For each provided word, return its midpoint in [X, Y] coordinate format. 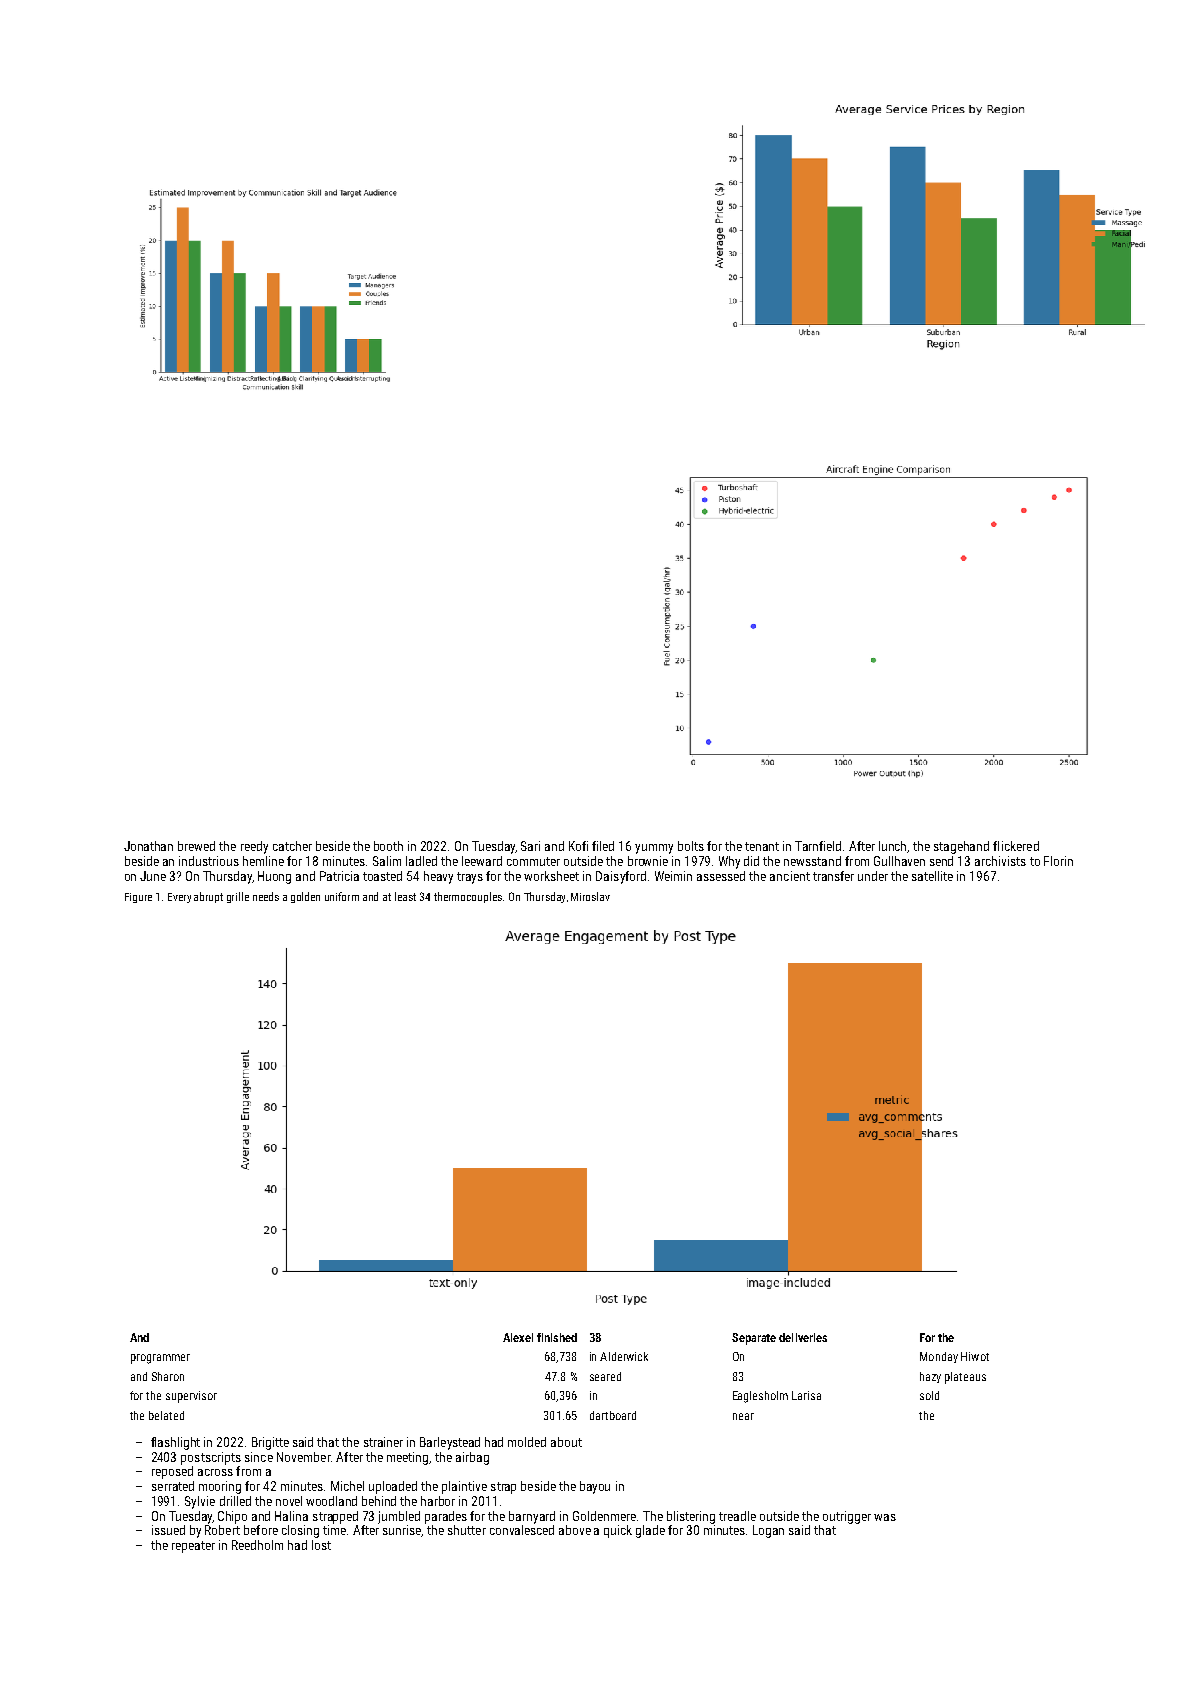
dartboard [613, 1415]
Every [179, 898]
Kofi [578, 846]
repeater [193, 1547]
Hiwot [975, 1356]
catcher [292, 846]
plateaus [965, 1378]
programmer [160, 1359]
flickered [1016, 846]
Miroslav [590, 896]
